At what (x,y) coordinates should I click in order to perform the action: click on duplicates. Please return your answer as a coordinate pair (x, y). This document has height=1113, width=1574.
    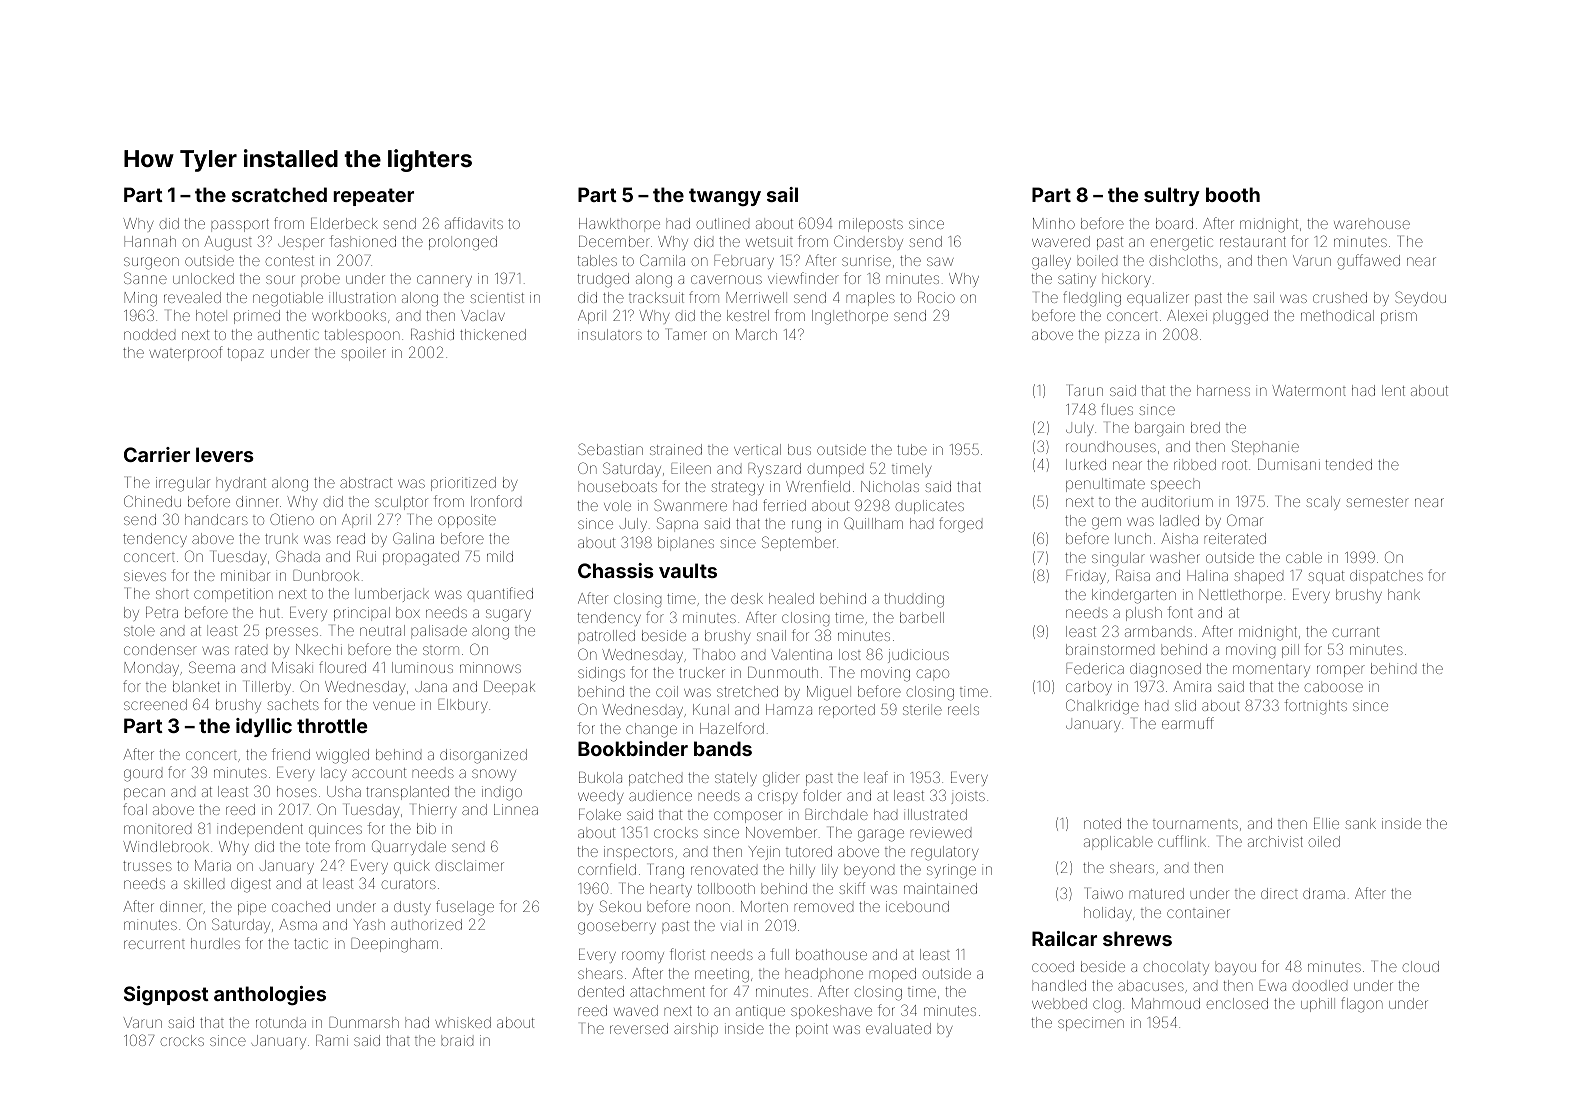
    Looking at the image, I should click on (929, 507).
